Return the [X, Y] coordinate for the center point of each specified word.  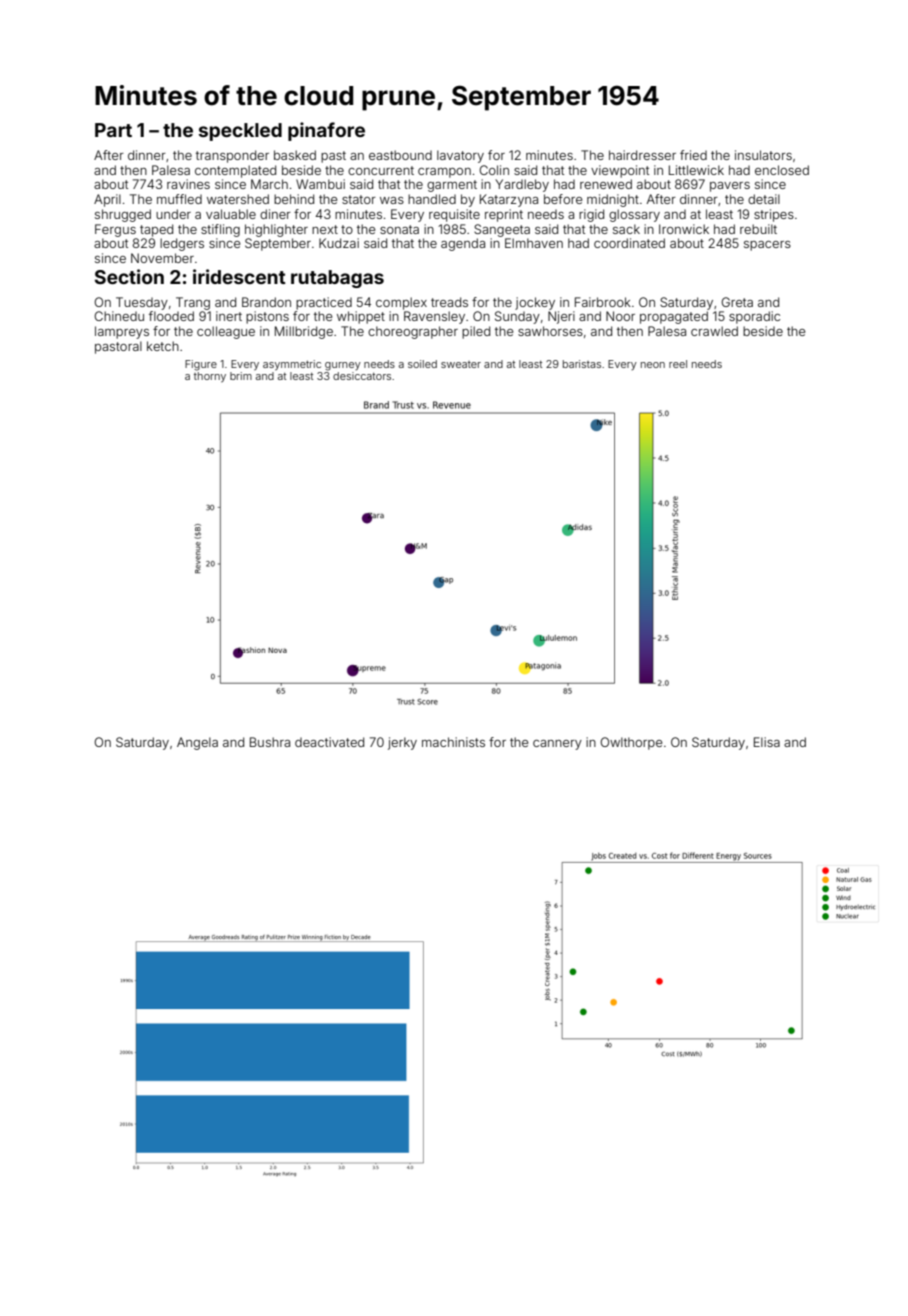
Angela [197, 743]
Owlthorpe [631, 743]
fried [693, 155]
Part [113, 130]
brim [241, 376]
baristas [582, 364]
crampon [444, 173]
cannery [557, 745]
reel [678, 364]
